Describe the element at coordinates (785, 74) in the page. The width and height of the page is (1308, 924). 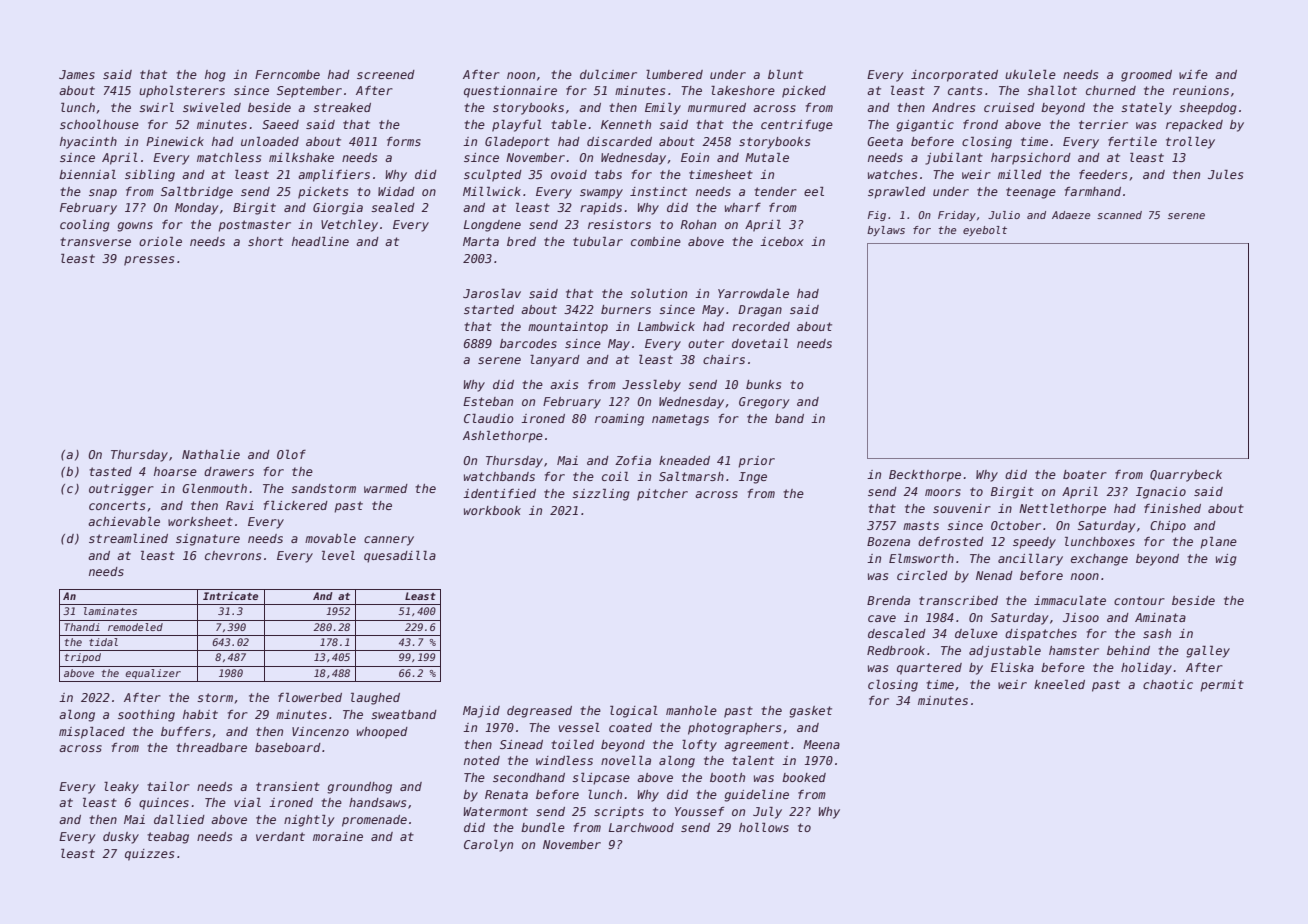
I see `blunt` at that location.
